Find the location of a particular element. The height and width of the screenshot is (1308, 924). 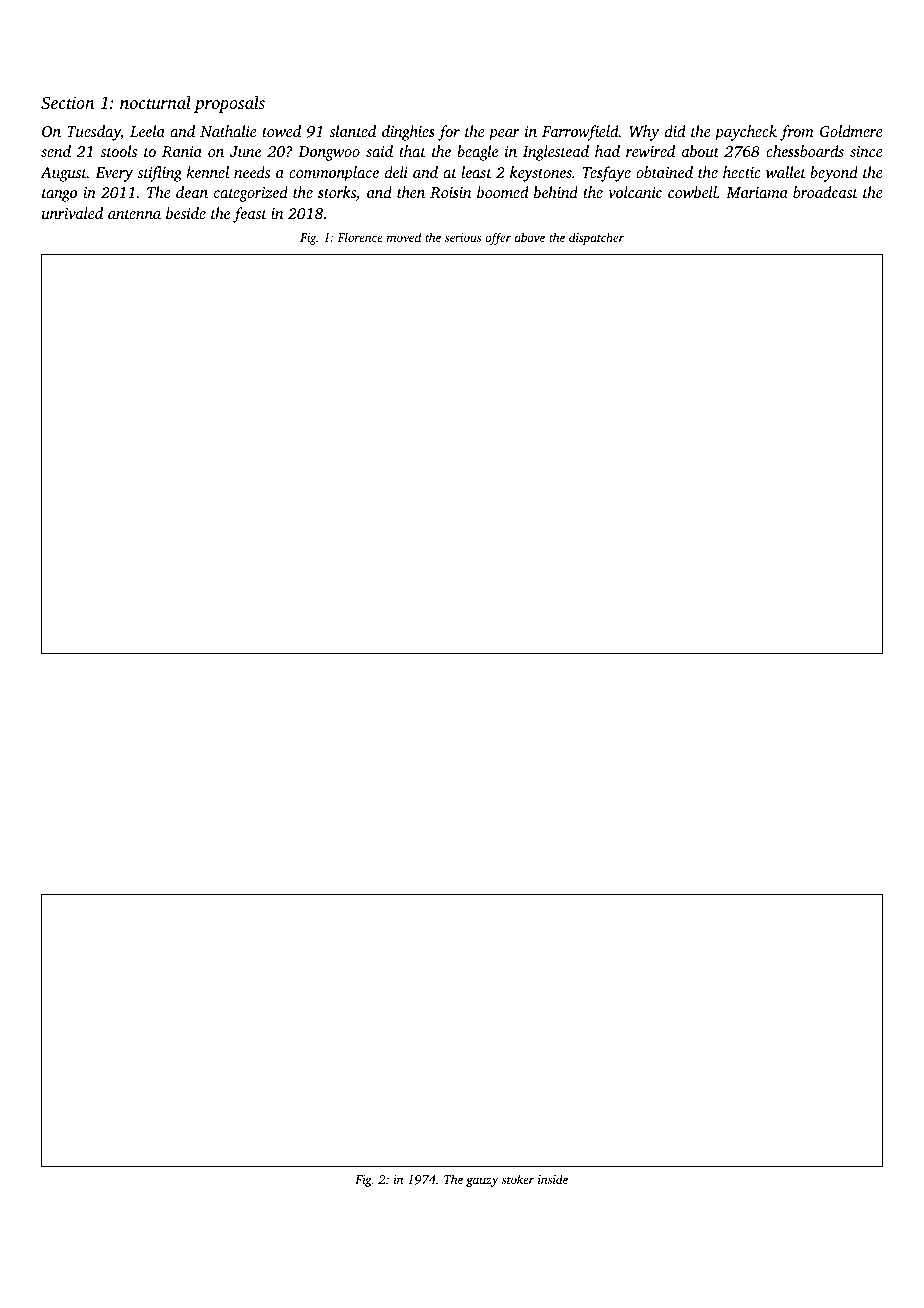

above is located at coordinates (529, 237).
